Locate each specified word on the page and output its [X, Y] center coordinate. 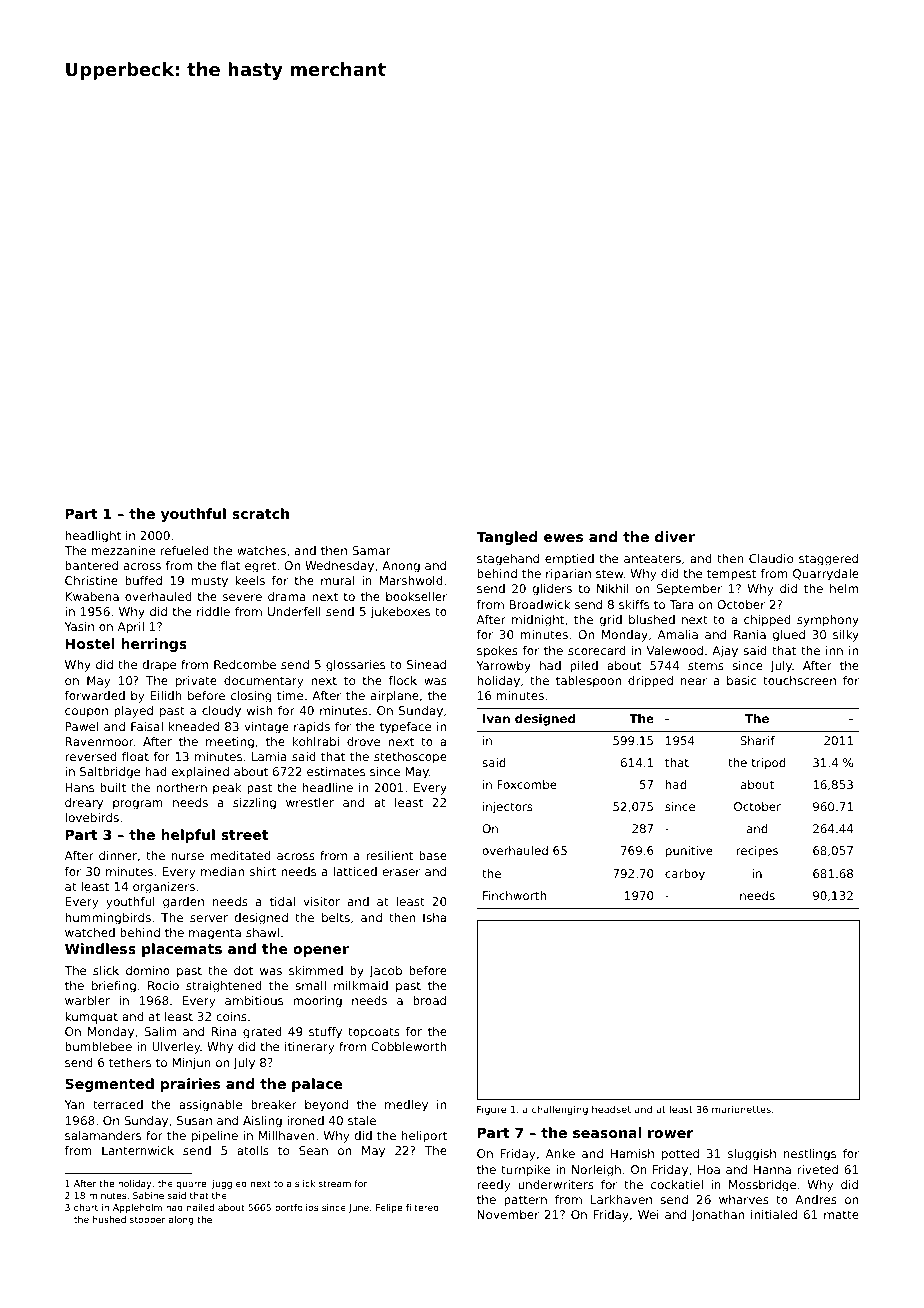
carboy [685, 875]
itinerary [309, 1048]
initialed [774, 1214]
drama [287, 596]
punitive [689, 852]
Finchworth [514, 895]
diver [675, 536]
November [508, 1214]
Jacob [385, 972]
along [181, 1220]
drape [159, 666]
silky [846, 636]
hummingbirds [108, 919]
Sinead [426, 664]
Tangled [506, 538]
